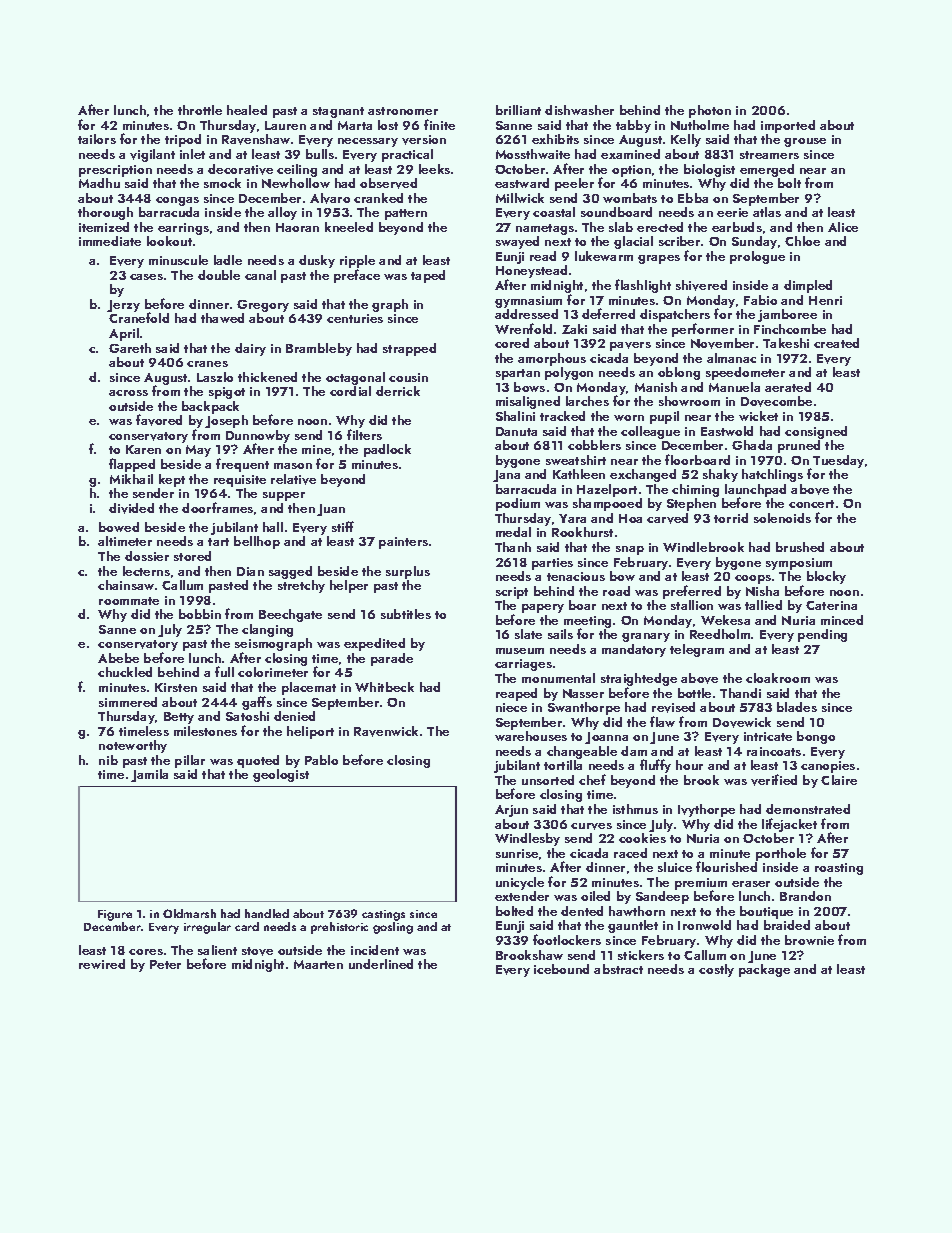  What do you see at coordinates (118, 658) in the image?
I see `Abebe` at bounding box center [118, 658].
